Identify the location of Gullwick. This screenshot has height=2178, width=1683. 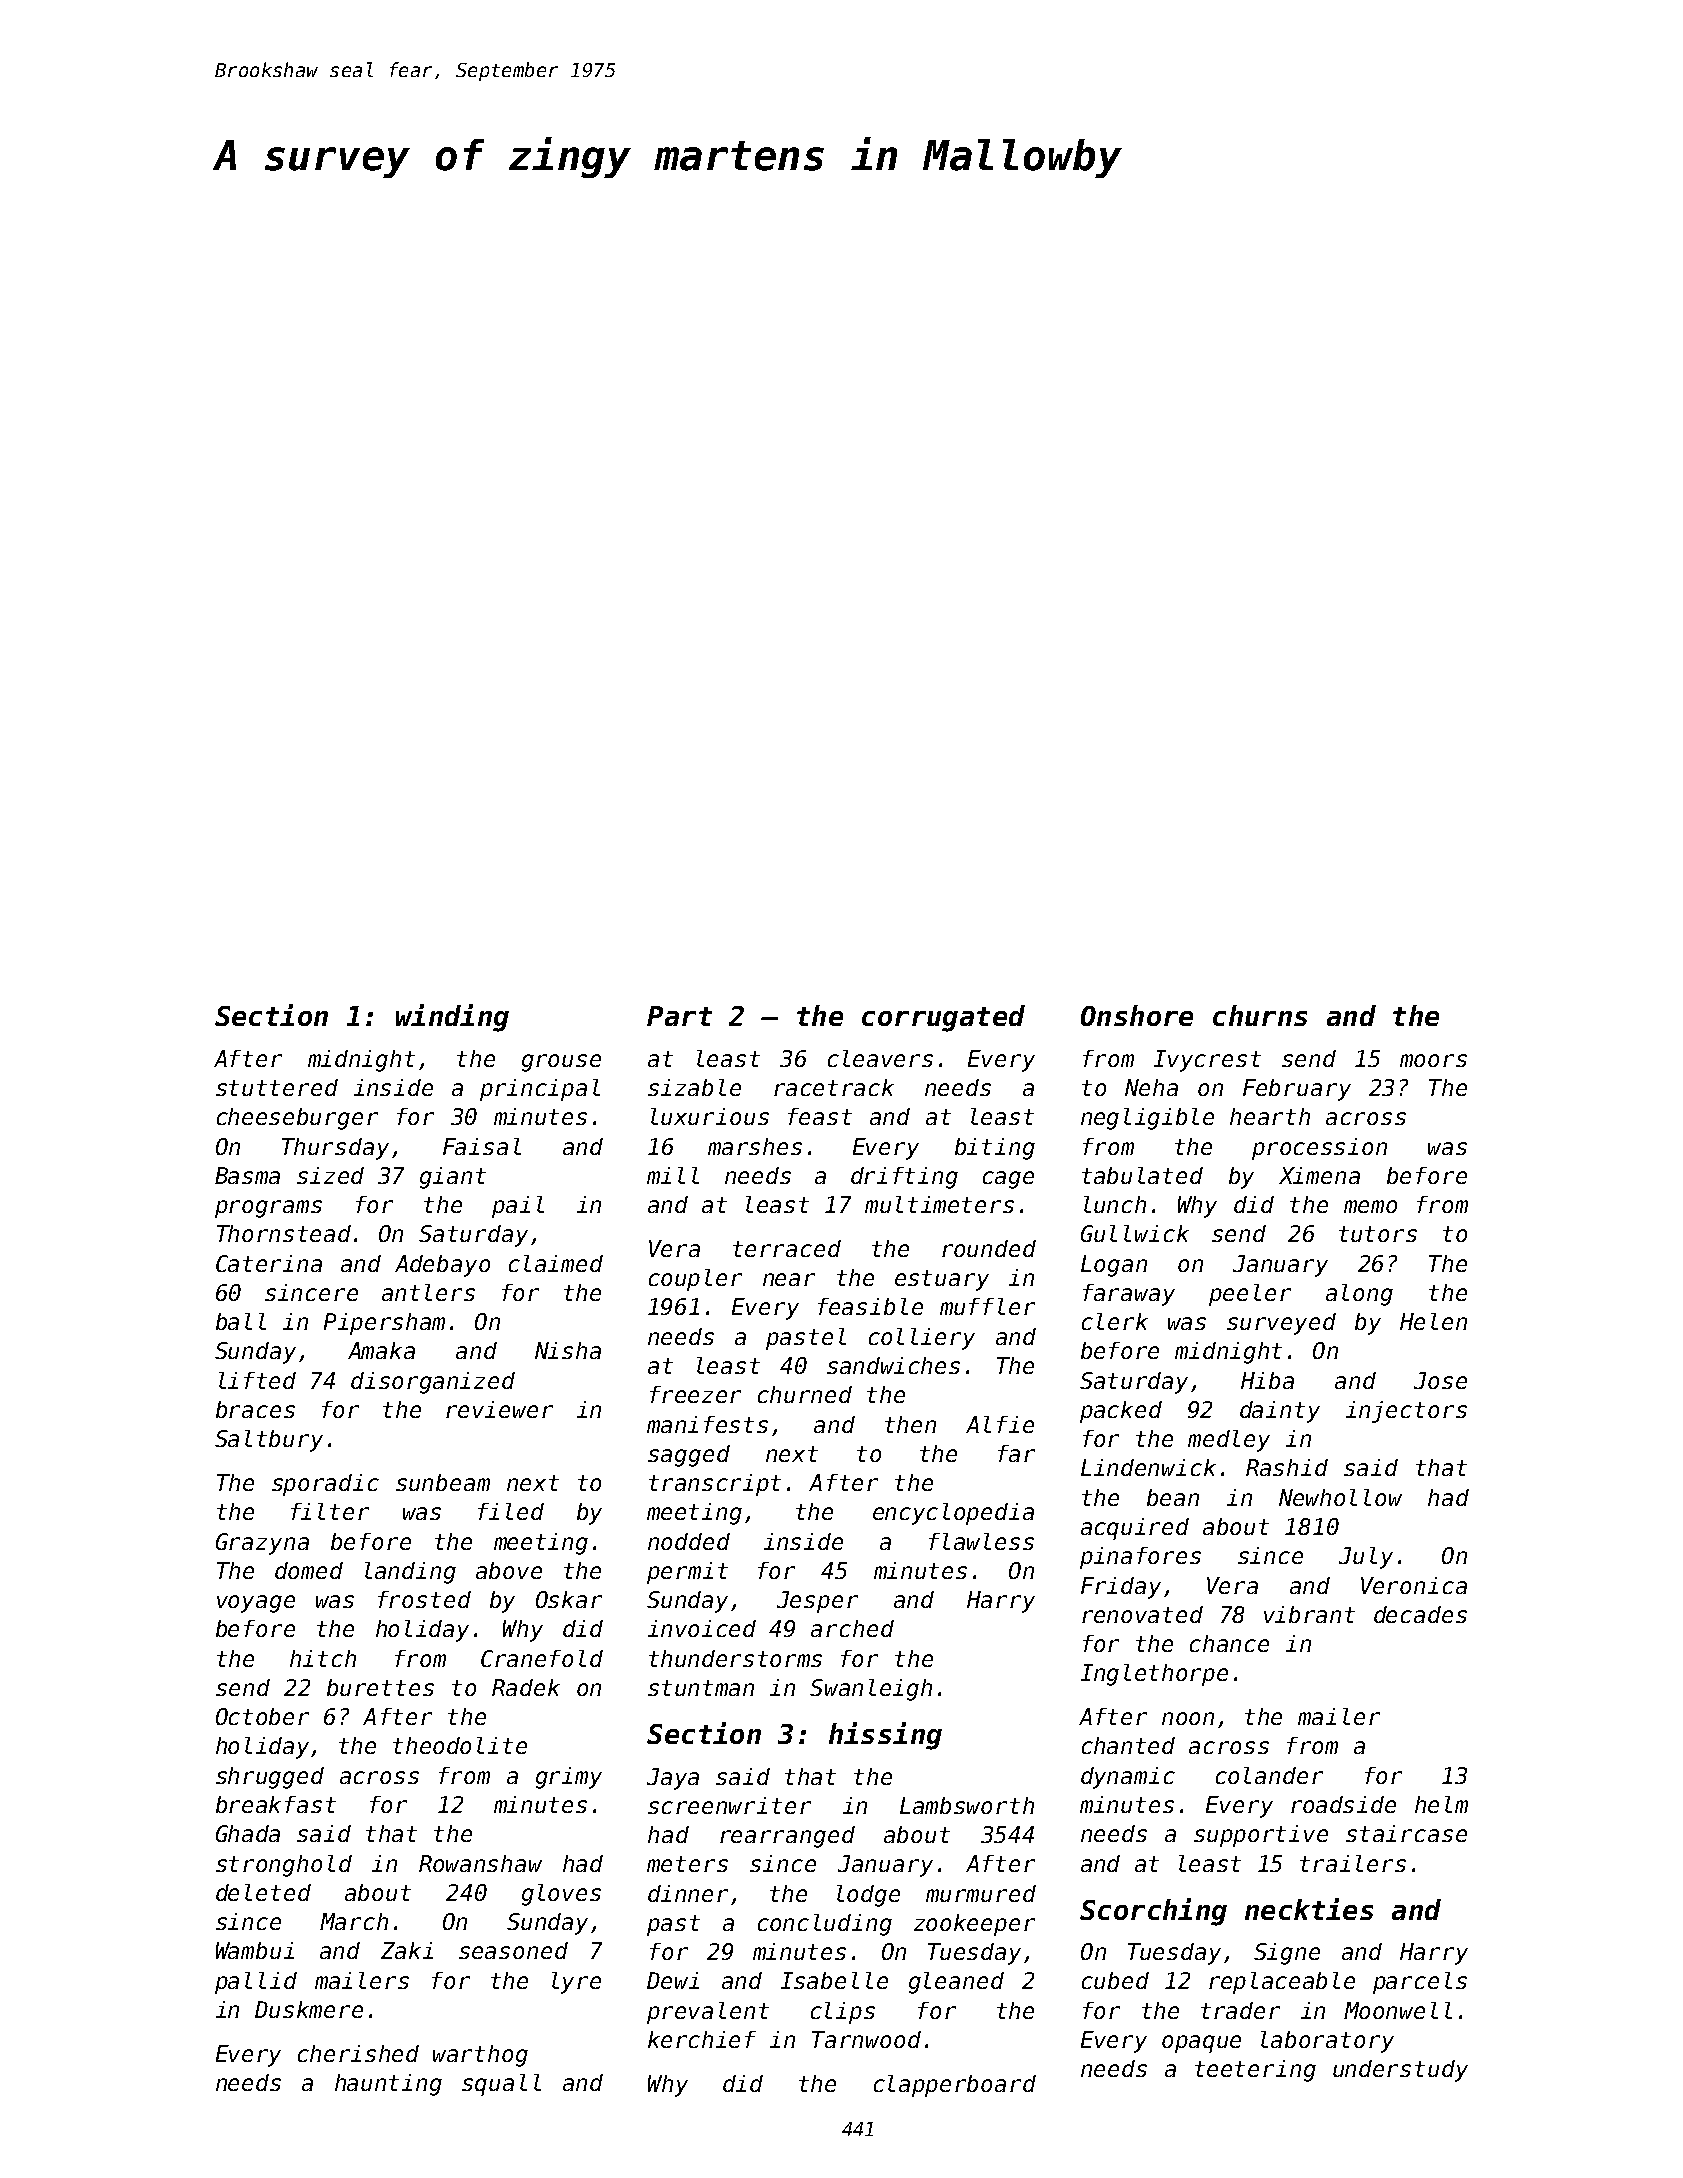
(1135, 1233).
